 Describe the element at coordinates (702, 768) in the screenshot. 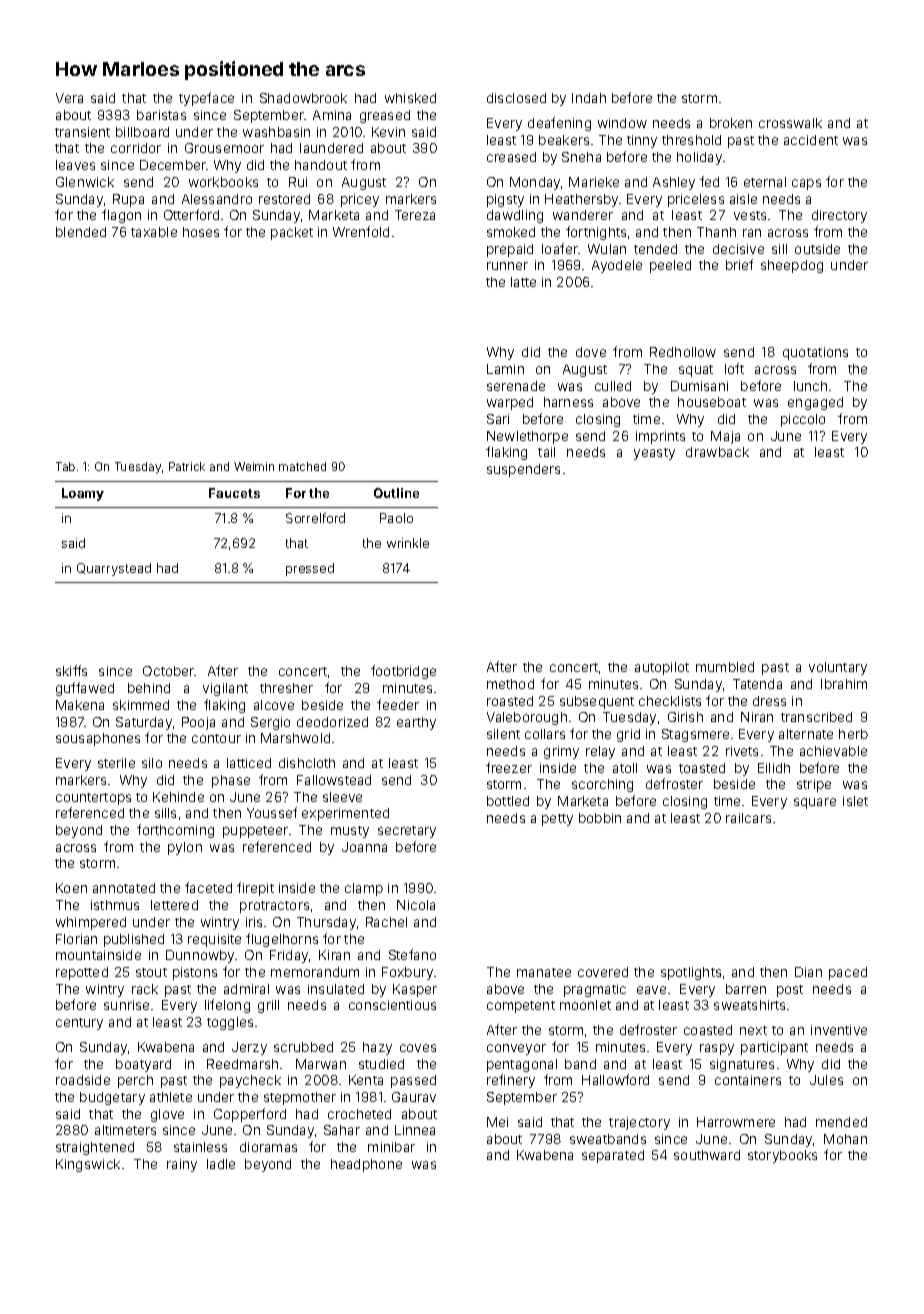

I see `toasted` at that location.
